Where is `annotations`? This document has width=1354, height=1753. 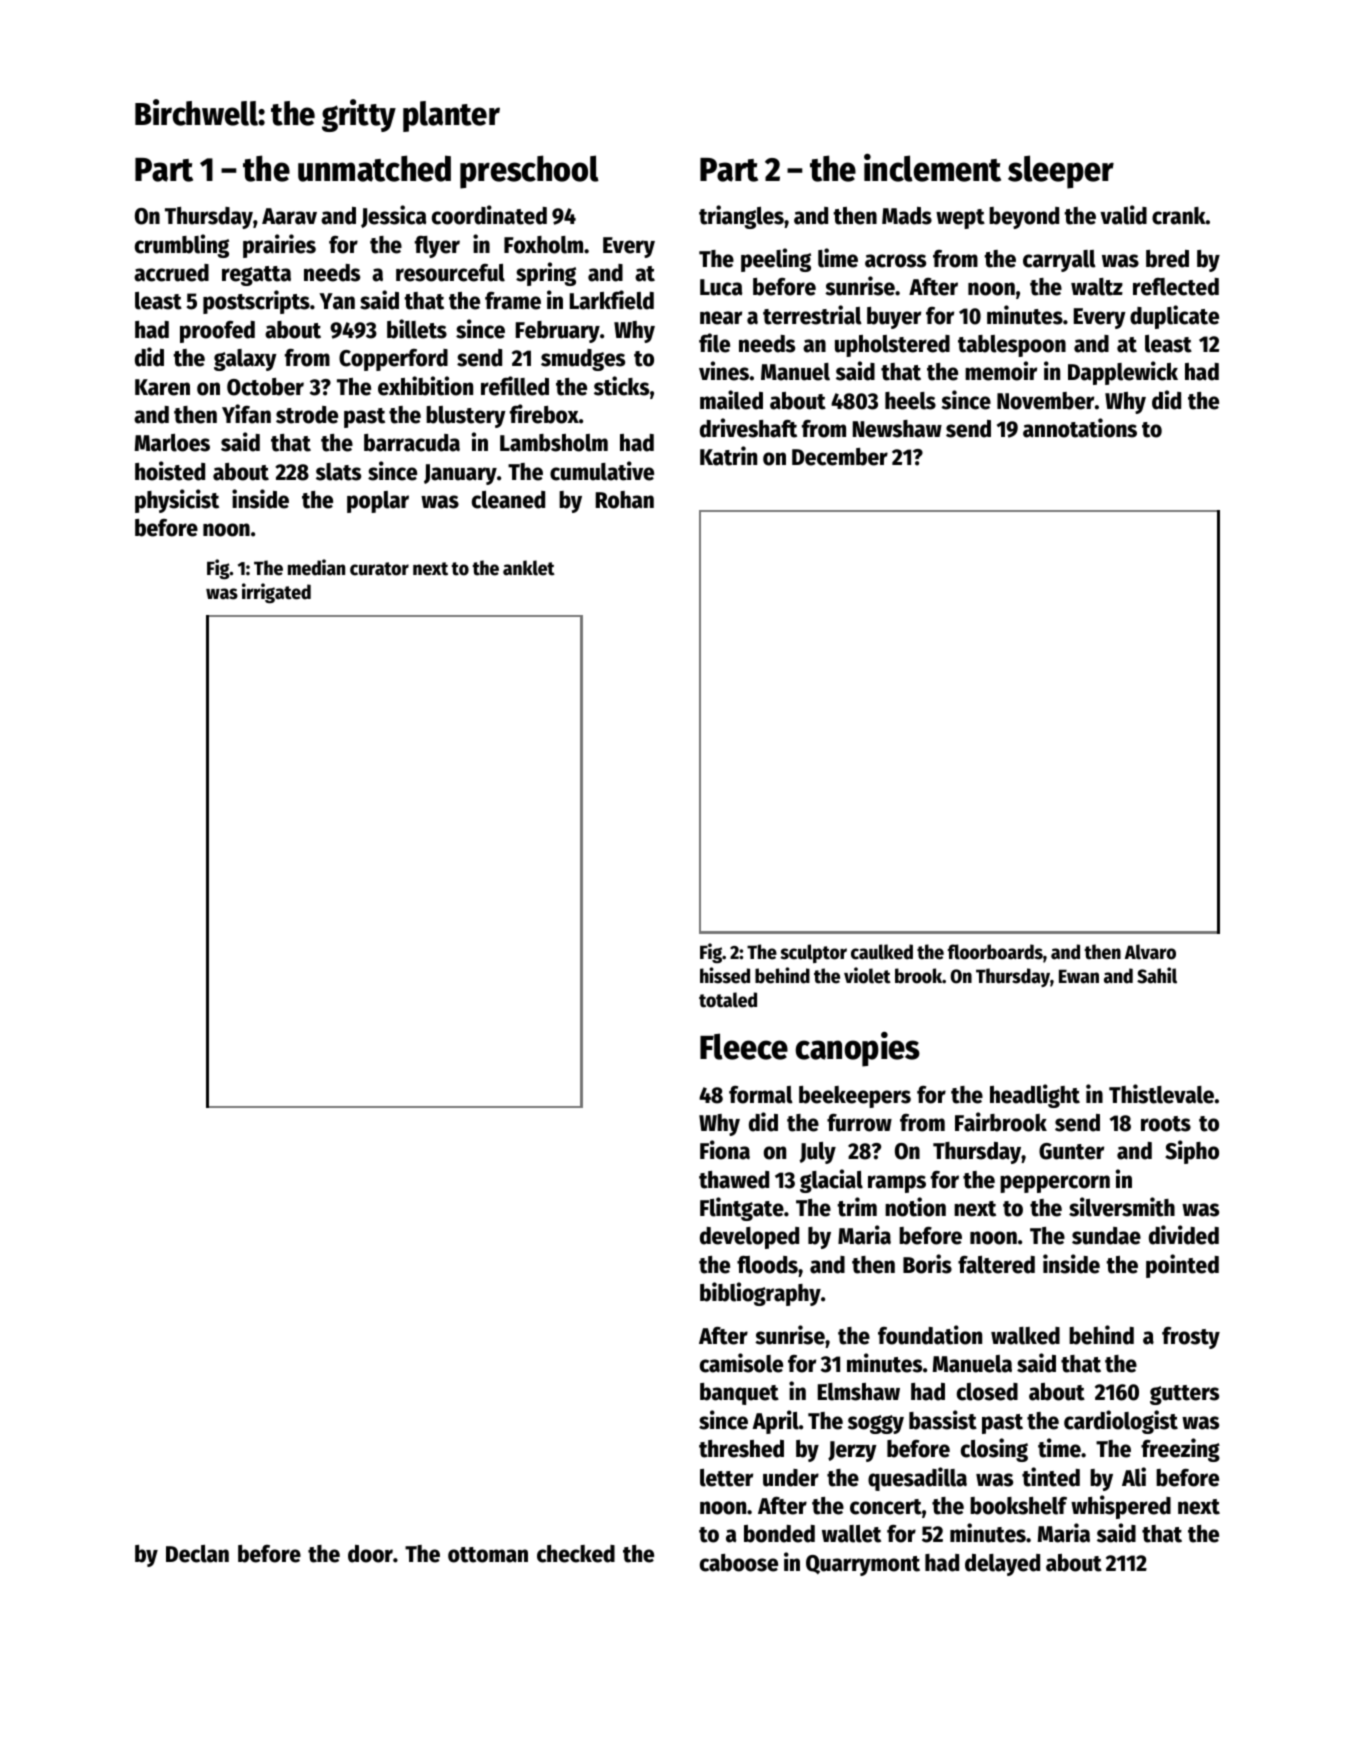
annotations is located at coordinates (1080, 428).
